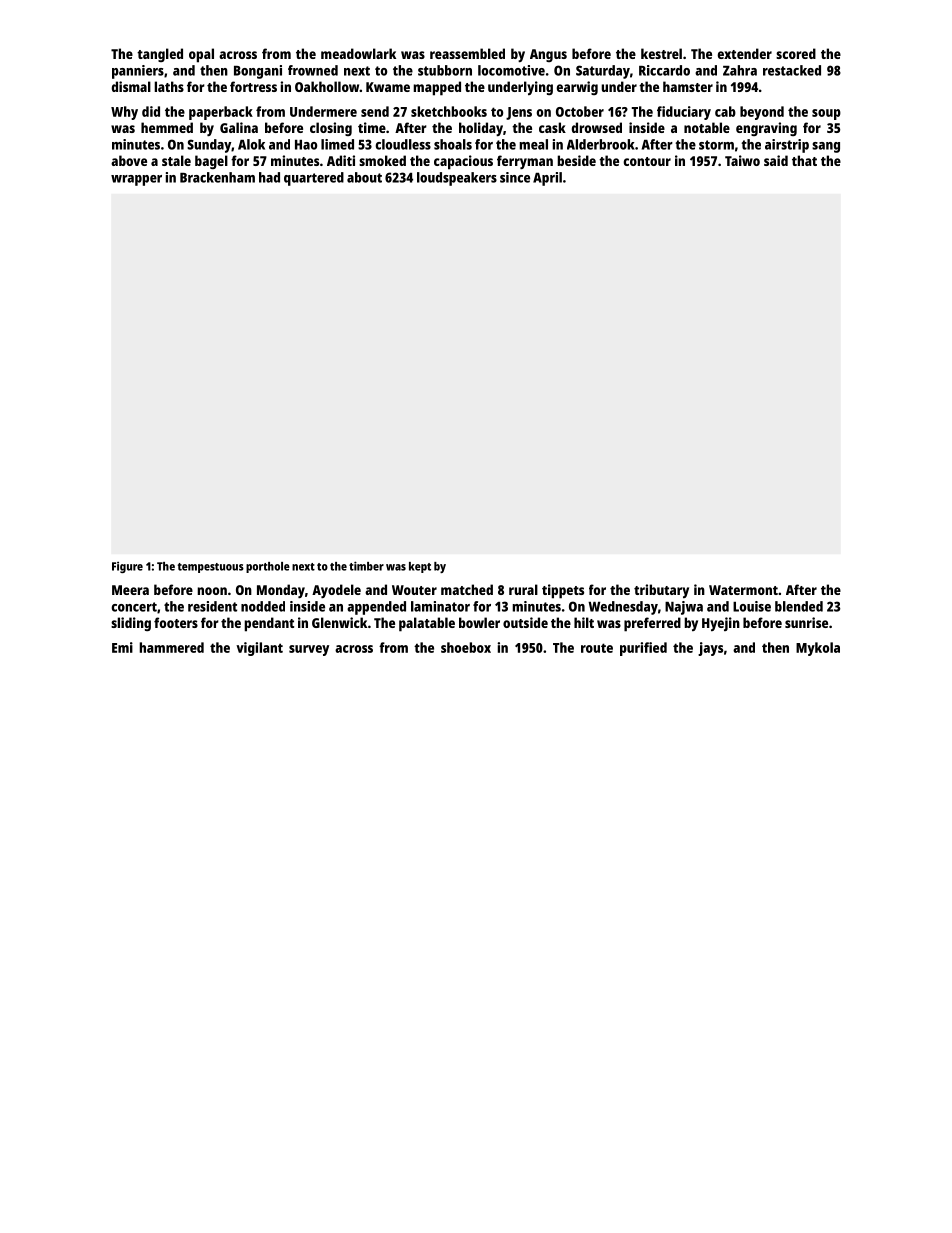  I want to click on Figure, so click(127, 567).
